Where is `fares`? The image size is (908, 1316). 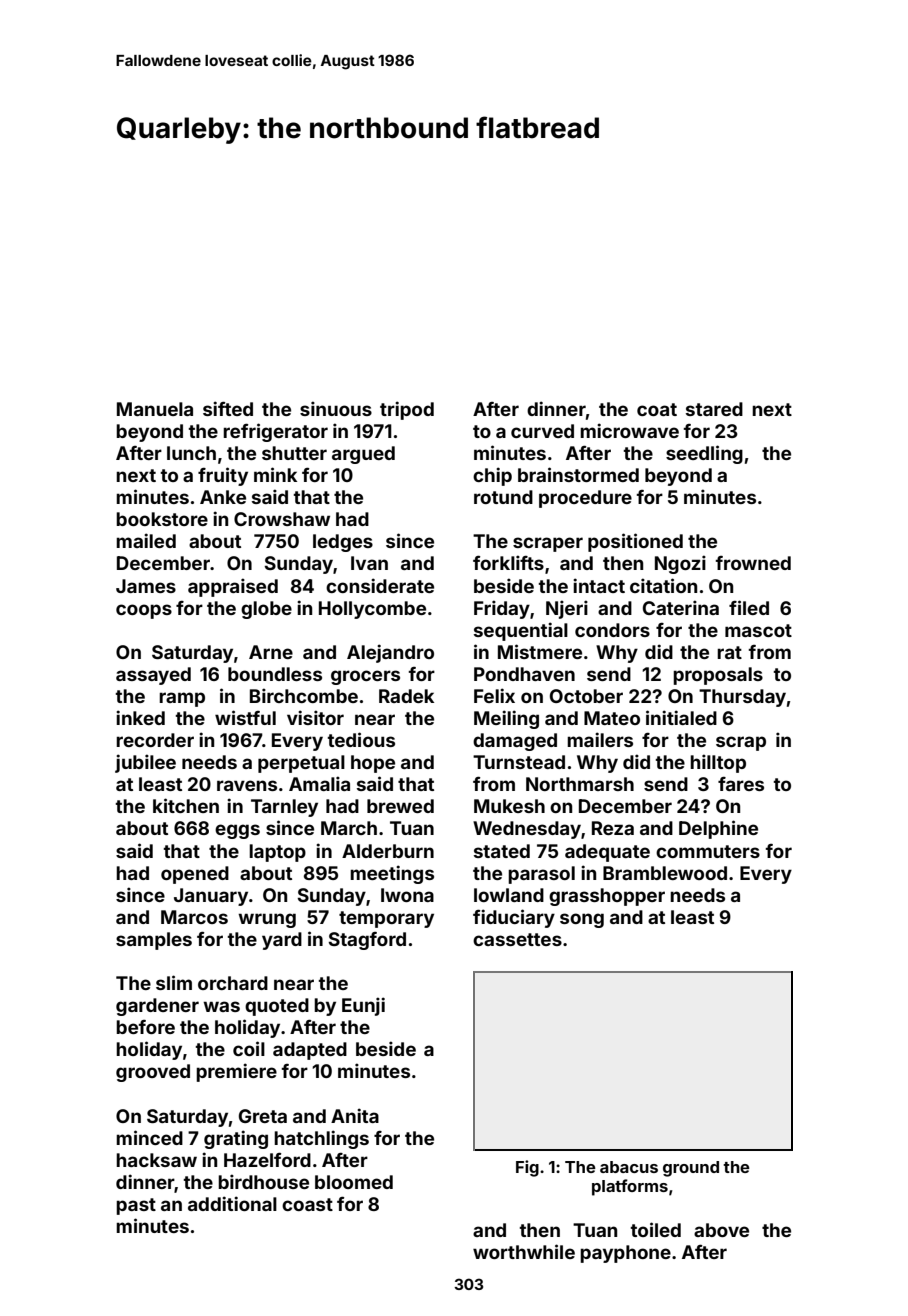
fares is located at coordinates (741, 784).
